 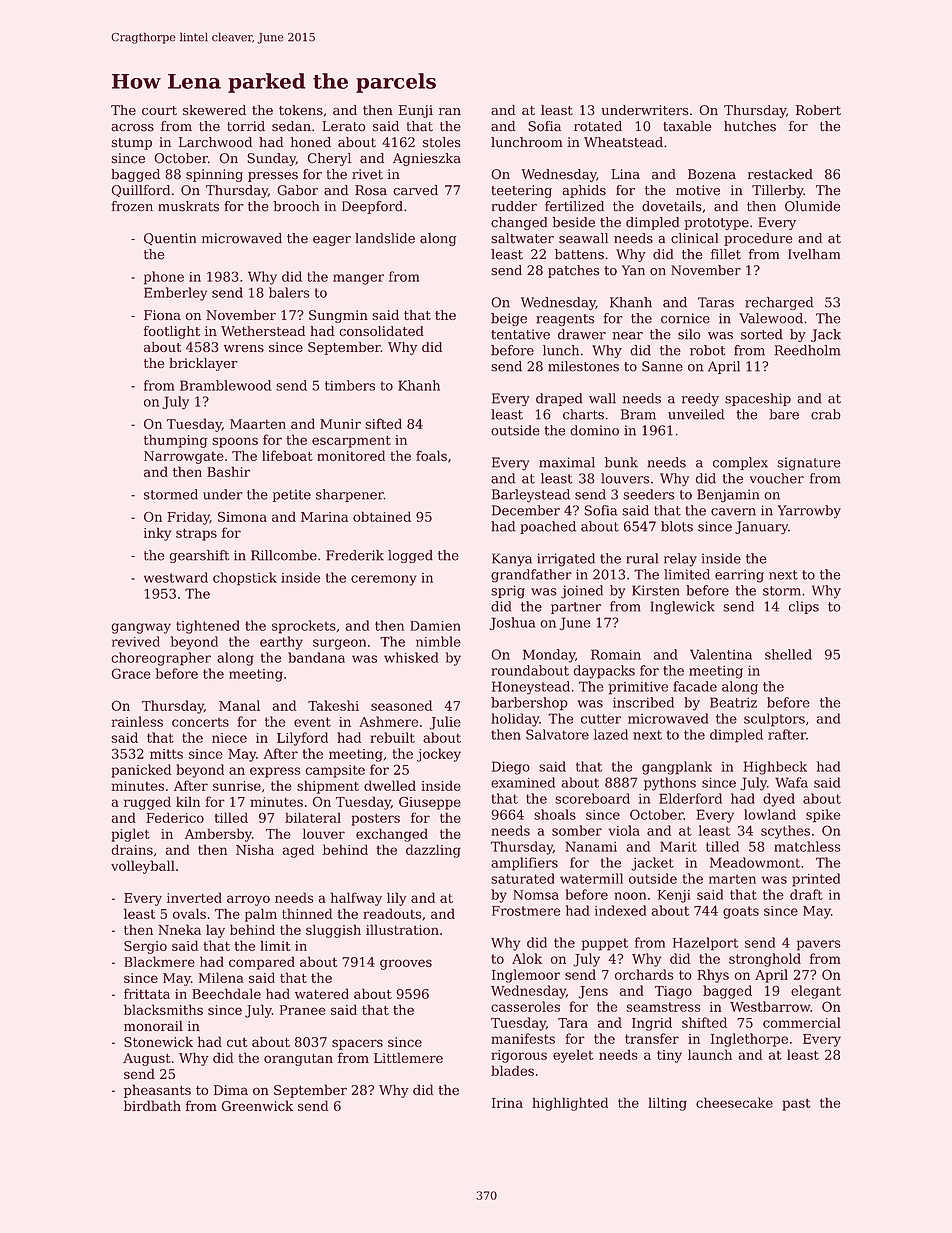 I want to click on commercial, so click(x=802, y=1022).
